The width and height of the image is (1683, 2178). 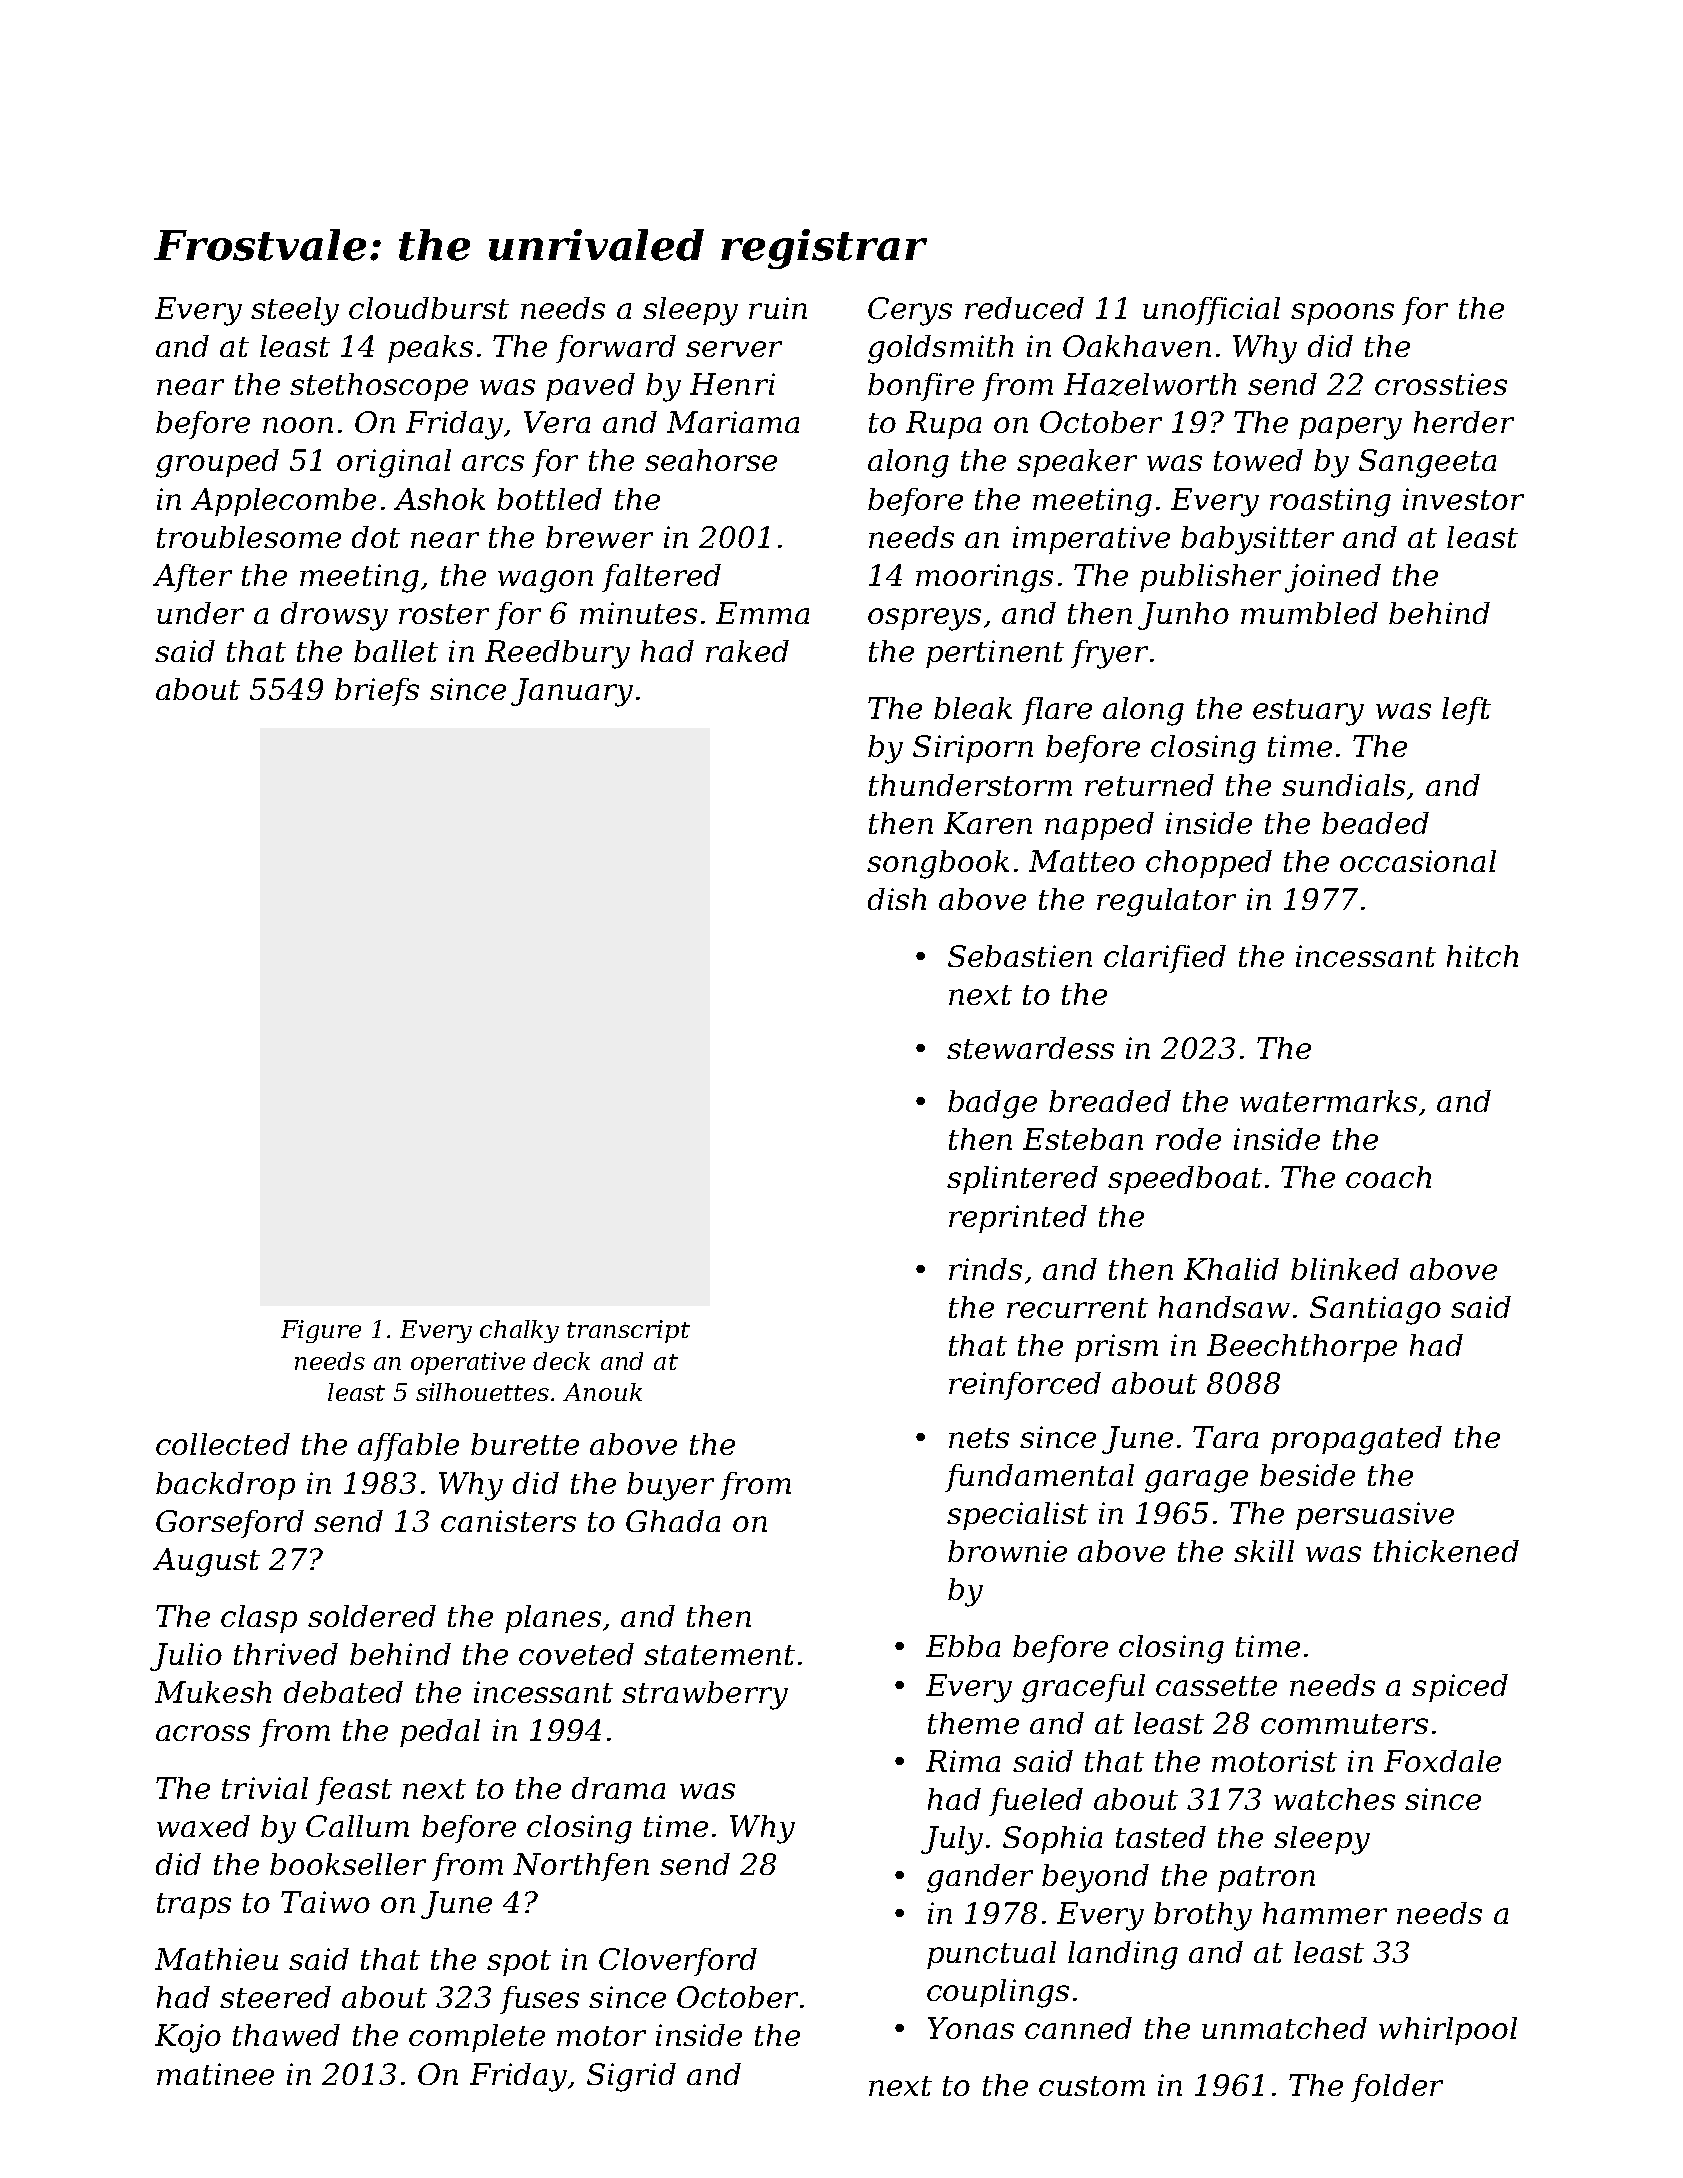 I want to click on cloudburst, so click(x=429, y=308).
